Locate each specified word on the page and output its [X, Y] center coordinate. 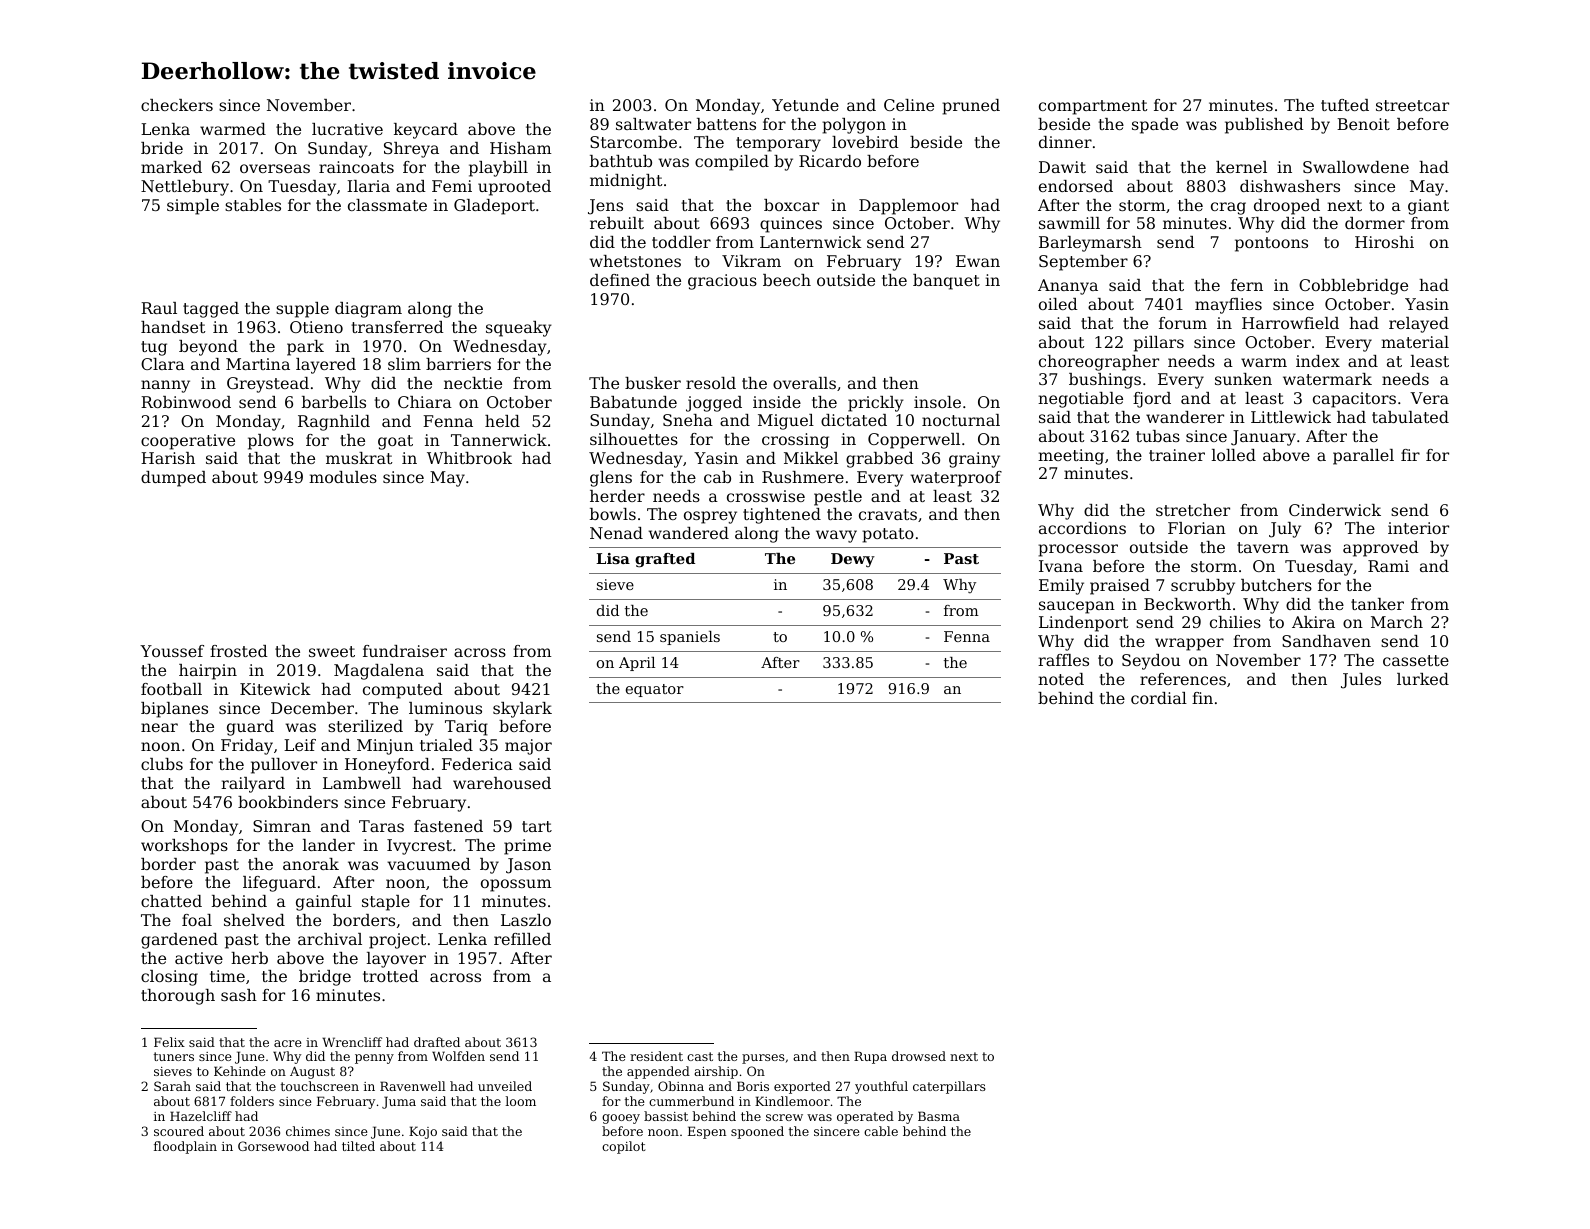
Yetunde [805, 105]
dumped [173, 479]
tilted [358, 1146]
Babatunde [633, 402]
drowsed [919, 1056]
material [1415, 342]
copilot [624, 1147]
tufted [1345, 105]
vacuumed [429, 864]
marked [171, 167]
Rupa [870, 1057]
